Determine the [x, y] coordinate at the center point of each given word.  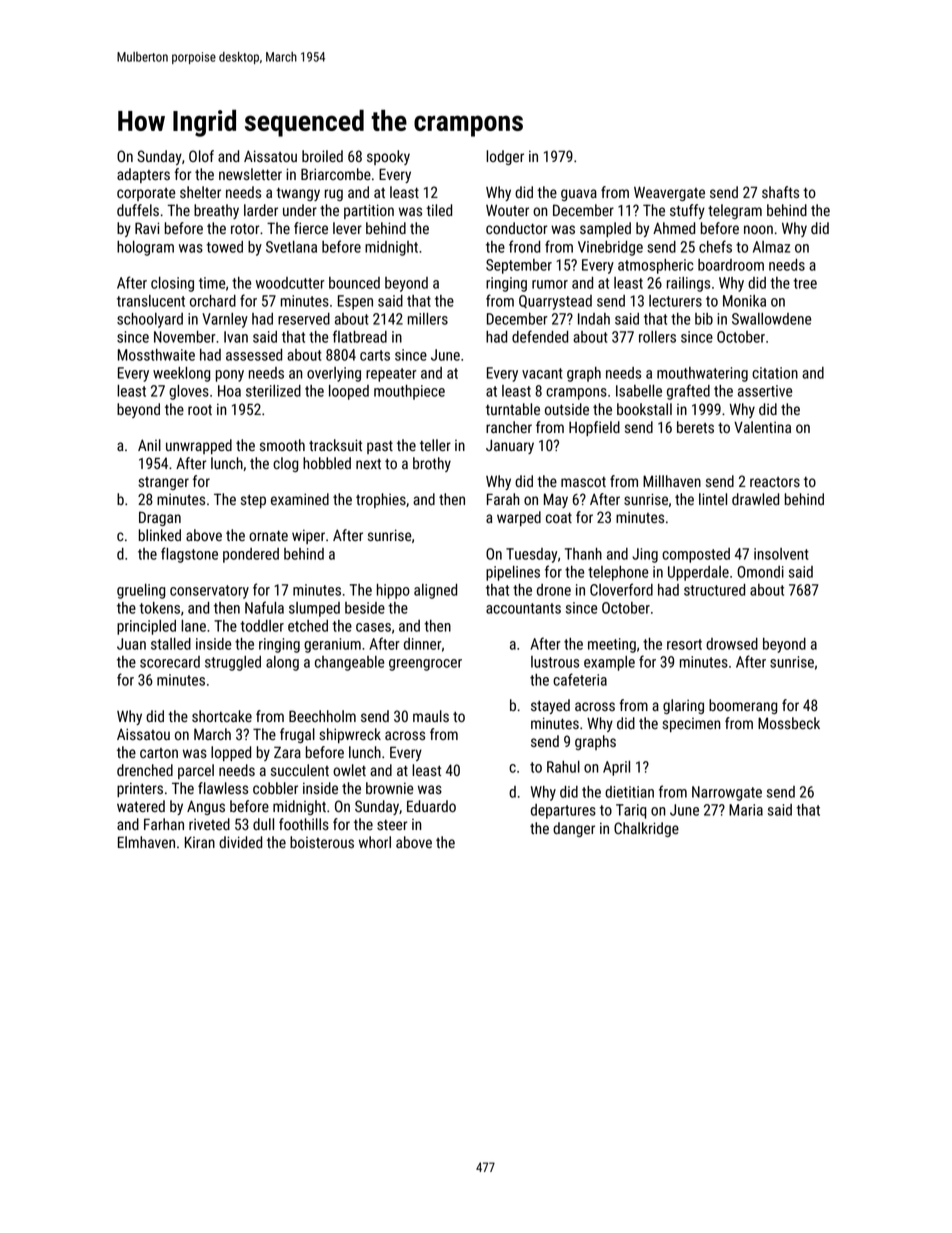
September [519, 266]
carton [159, 753]
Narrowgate [727, 793]
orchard [213, 301]
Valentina [762, 427]
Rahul [563, 767]
